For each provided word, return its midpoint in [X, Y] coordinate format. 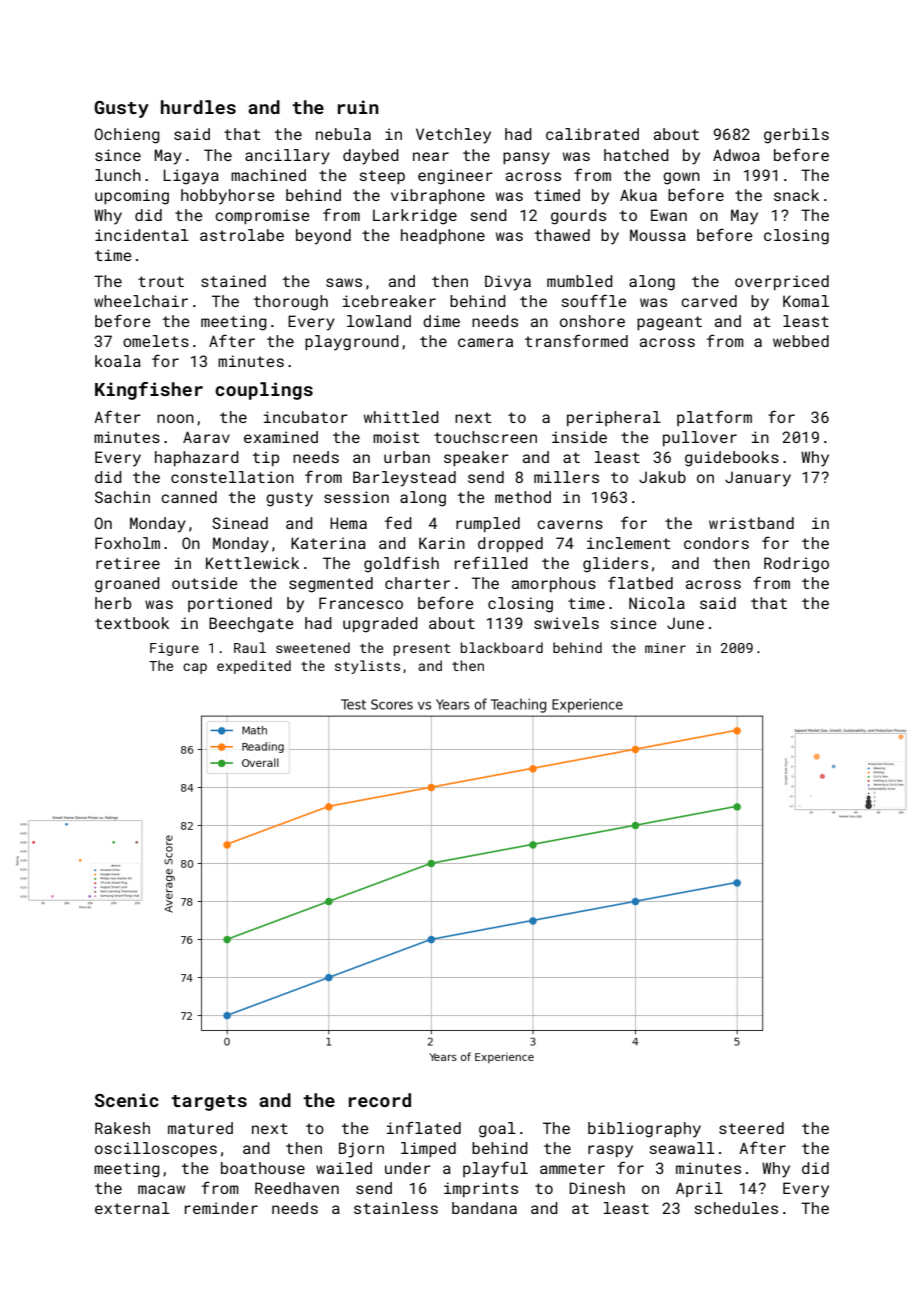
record [380, 1100]
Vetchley [453, 136]
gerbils [796, 136]
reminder [221, 1208]
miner [665, 648]
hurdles [198, 107]
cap [195, 668]
